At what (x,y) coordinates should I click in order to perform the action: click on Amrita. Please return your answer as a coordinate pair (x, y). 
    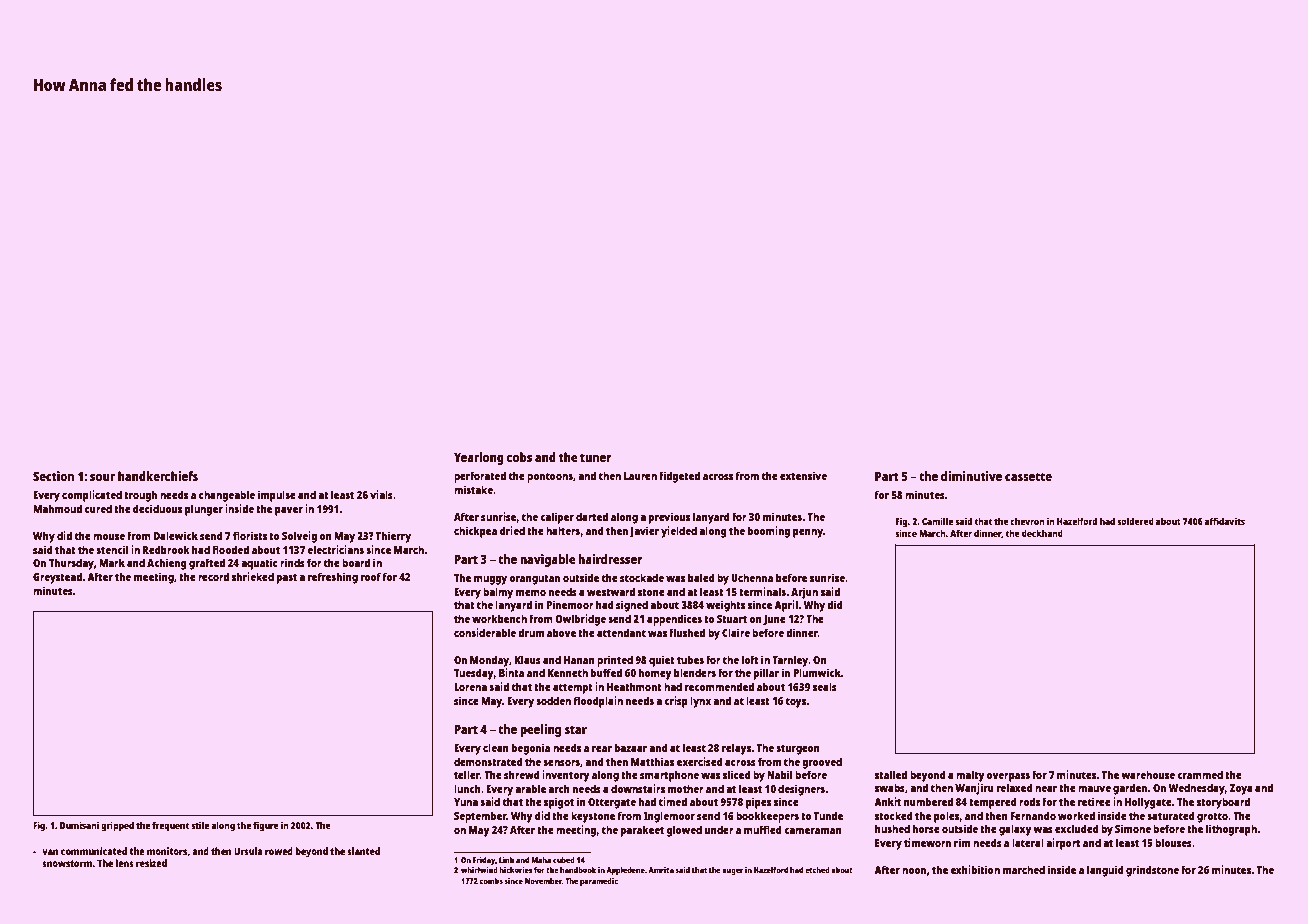
    Looking at the image, I should click on (661, 870).
